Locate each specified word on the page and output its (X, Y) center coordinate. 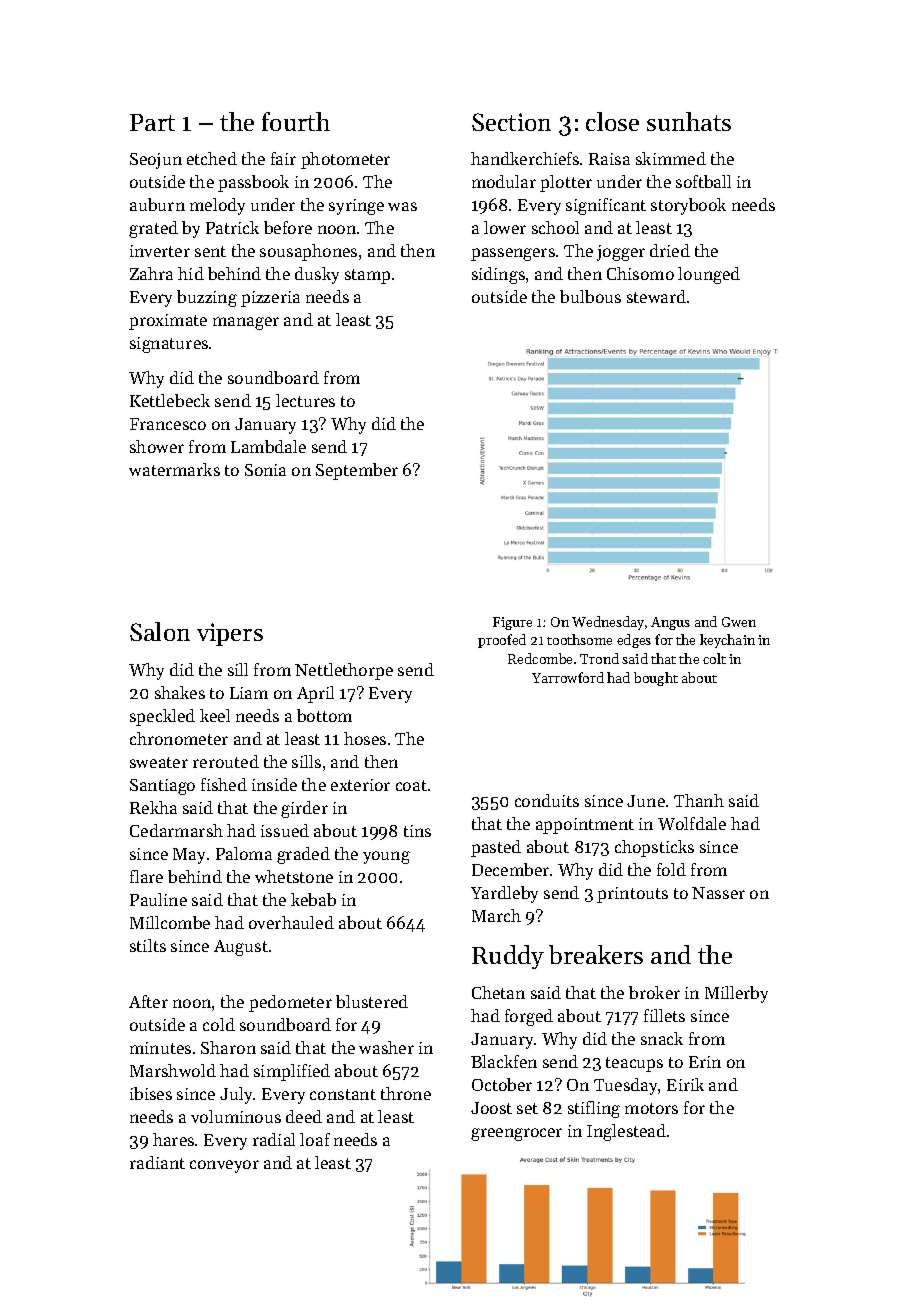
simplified (292, 1072)
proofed (502, 641)
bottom (324, 715)
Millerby (736, 994)
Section (511, 122)
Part (152, 122)
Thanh (699, 800)
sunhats (689, 121)
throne (406, 1093)
